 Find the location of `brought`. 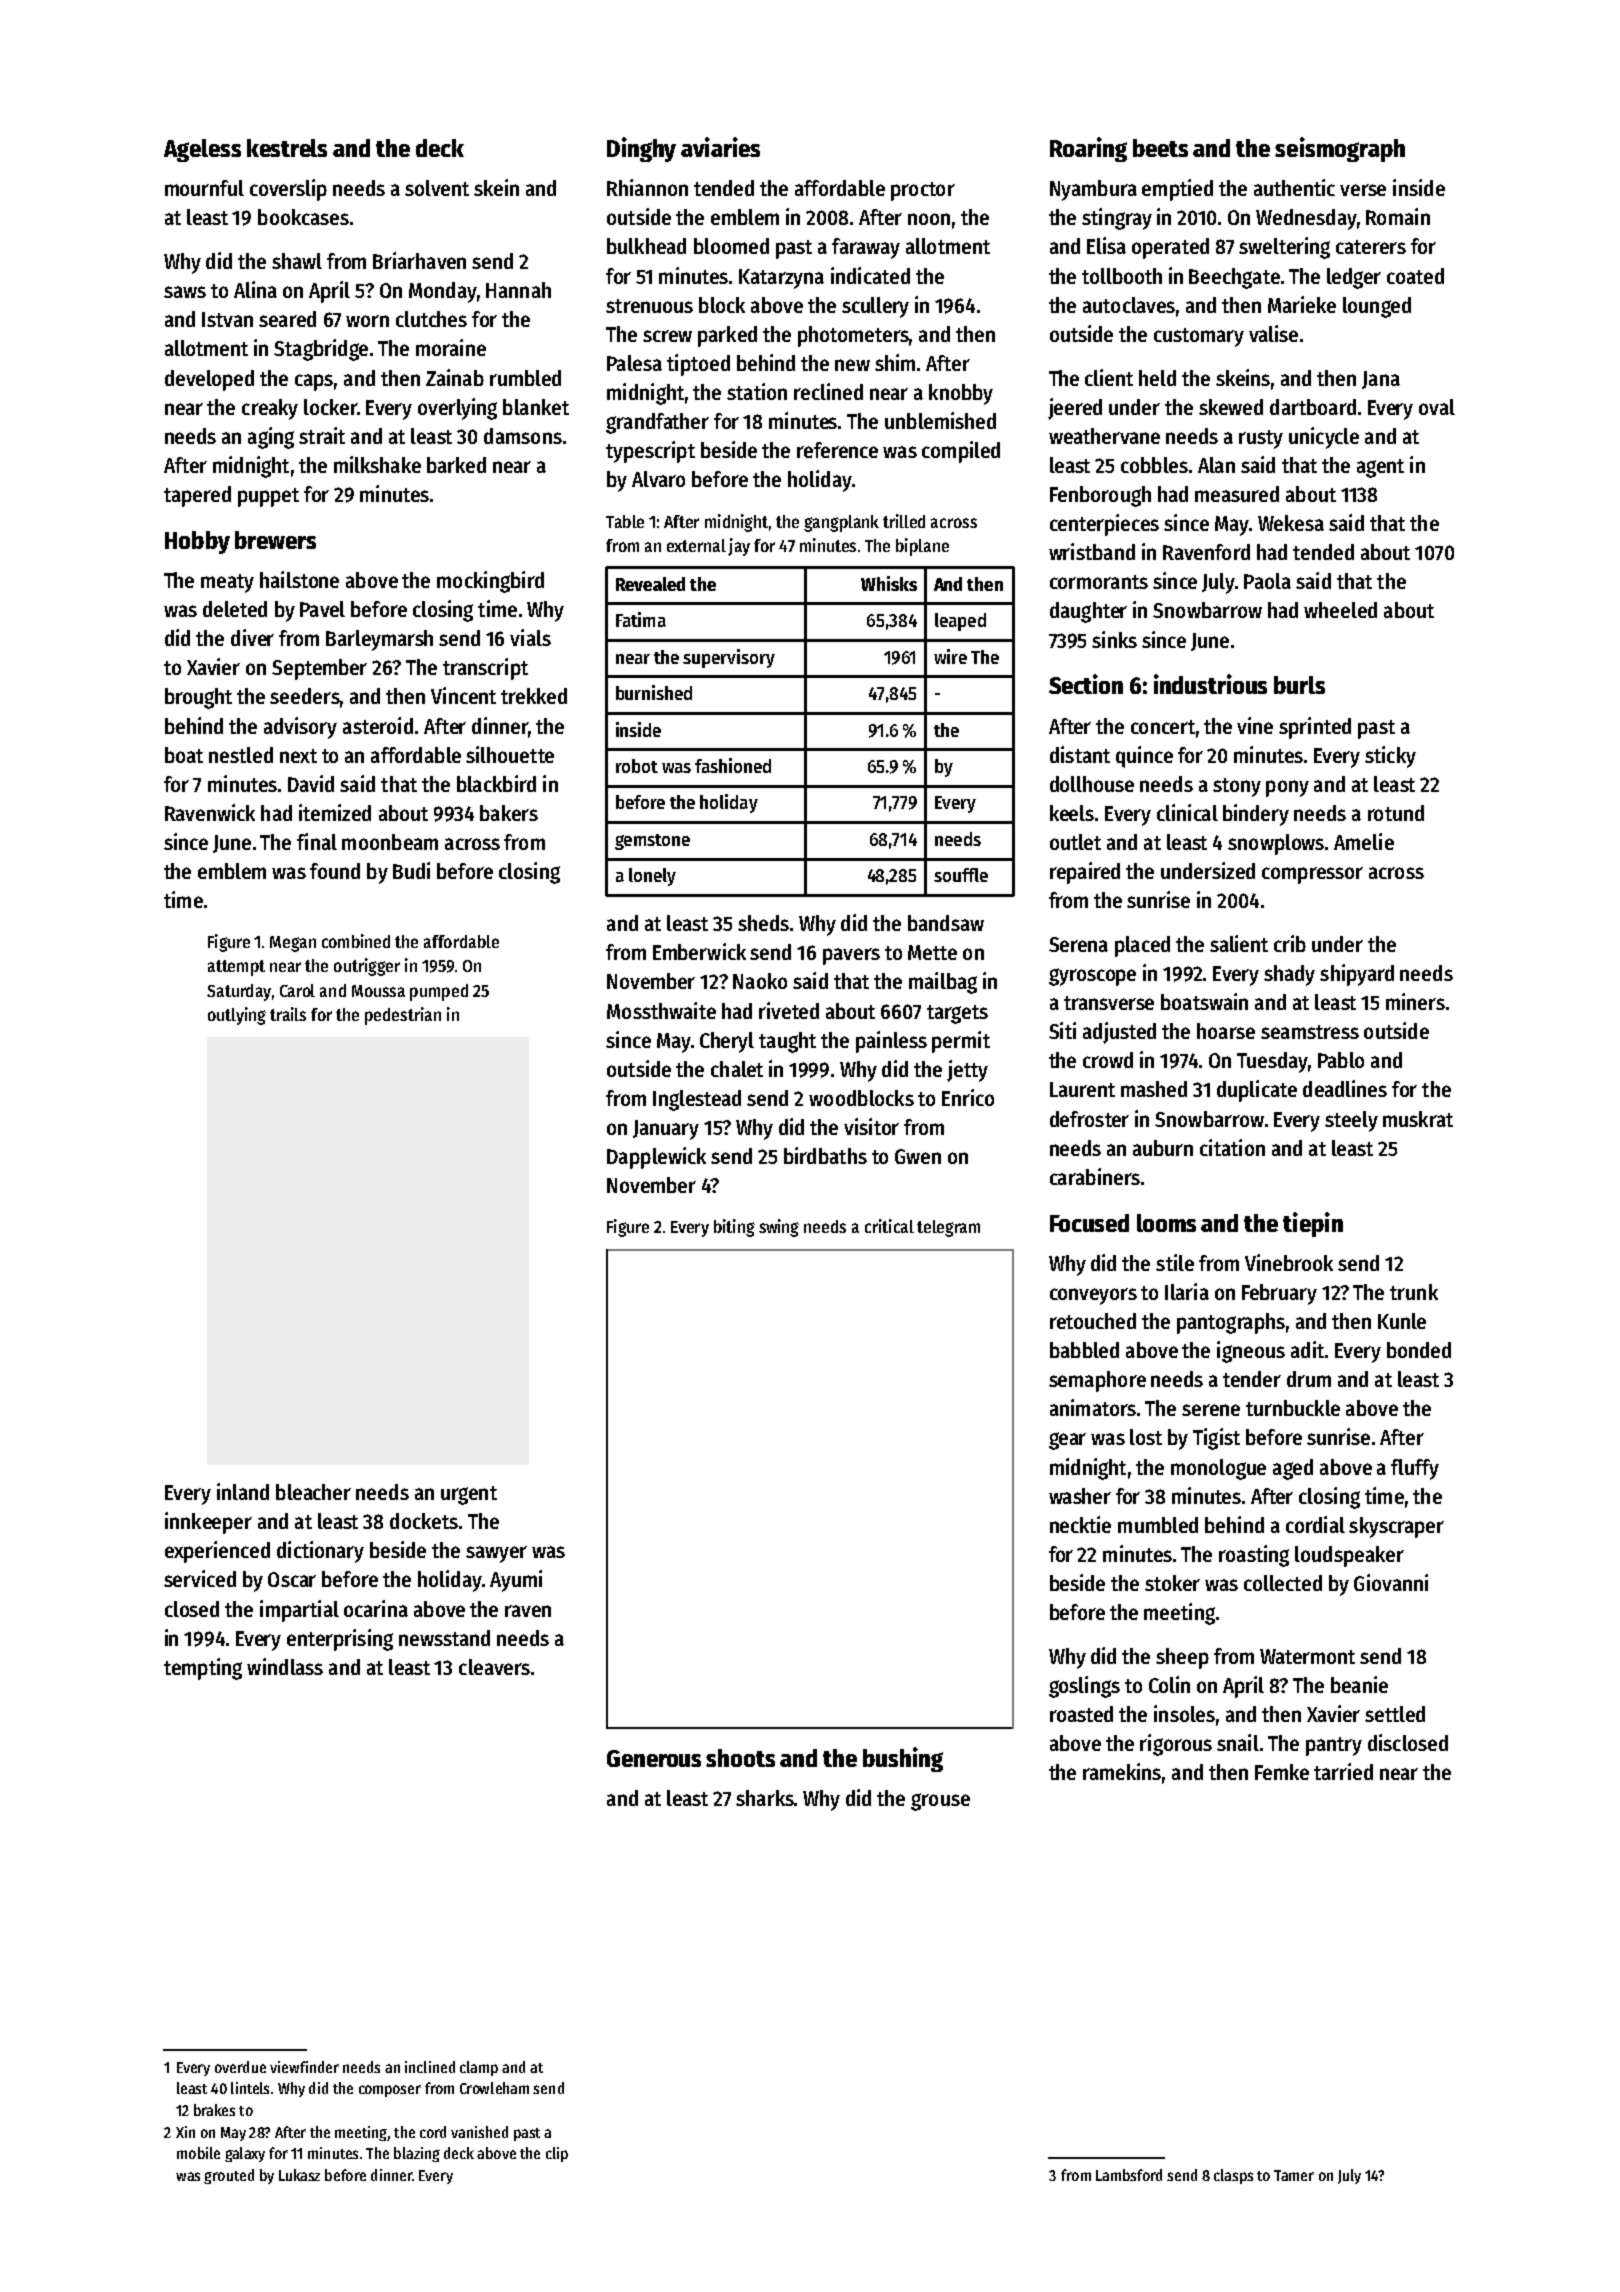

brought is located at coordinates (198, 698).
